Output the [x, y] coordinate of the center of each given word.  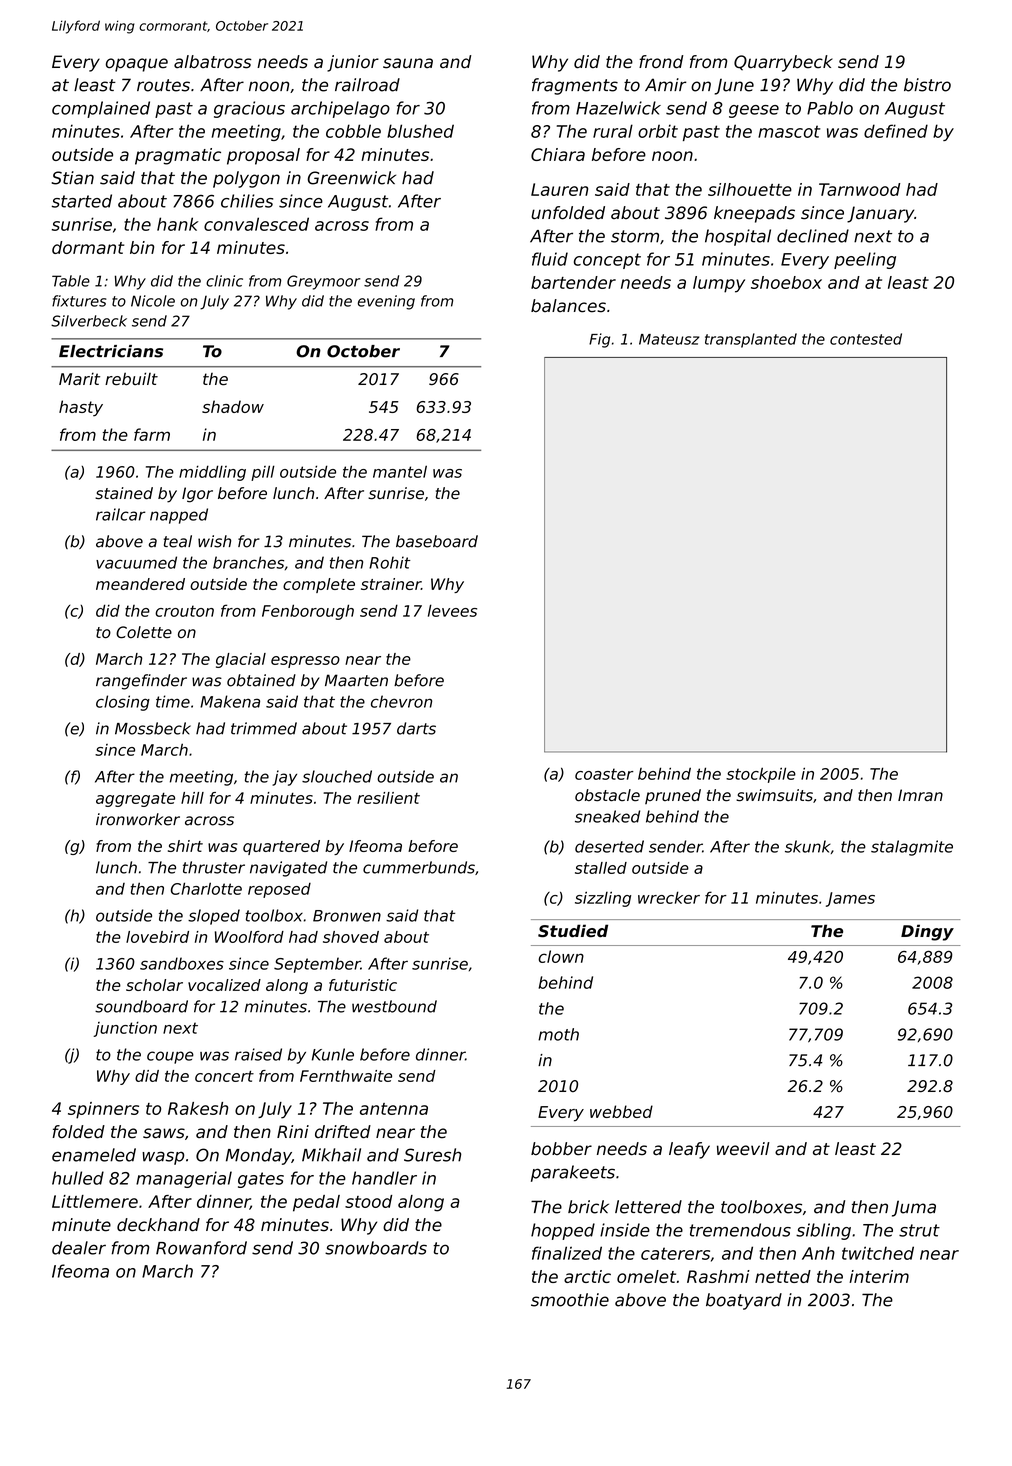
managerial [184, 1179]
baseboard [437, 541]
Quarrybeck [783, 63]
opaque [137, 65]
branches [248, 562]
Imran [920, 795]
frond [661, 62]
